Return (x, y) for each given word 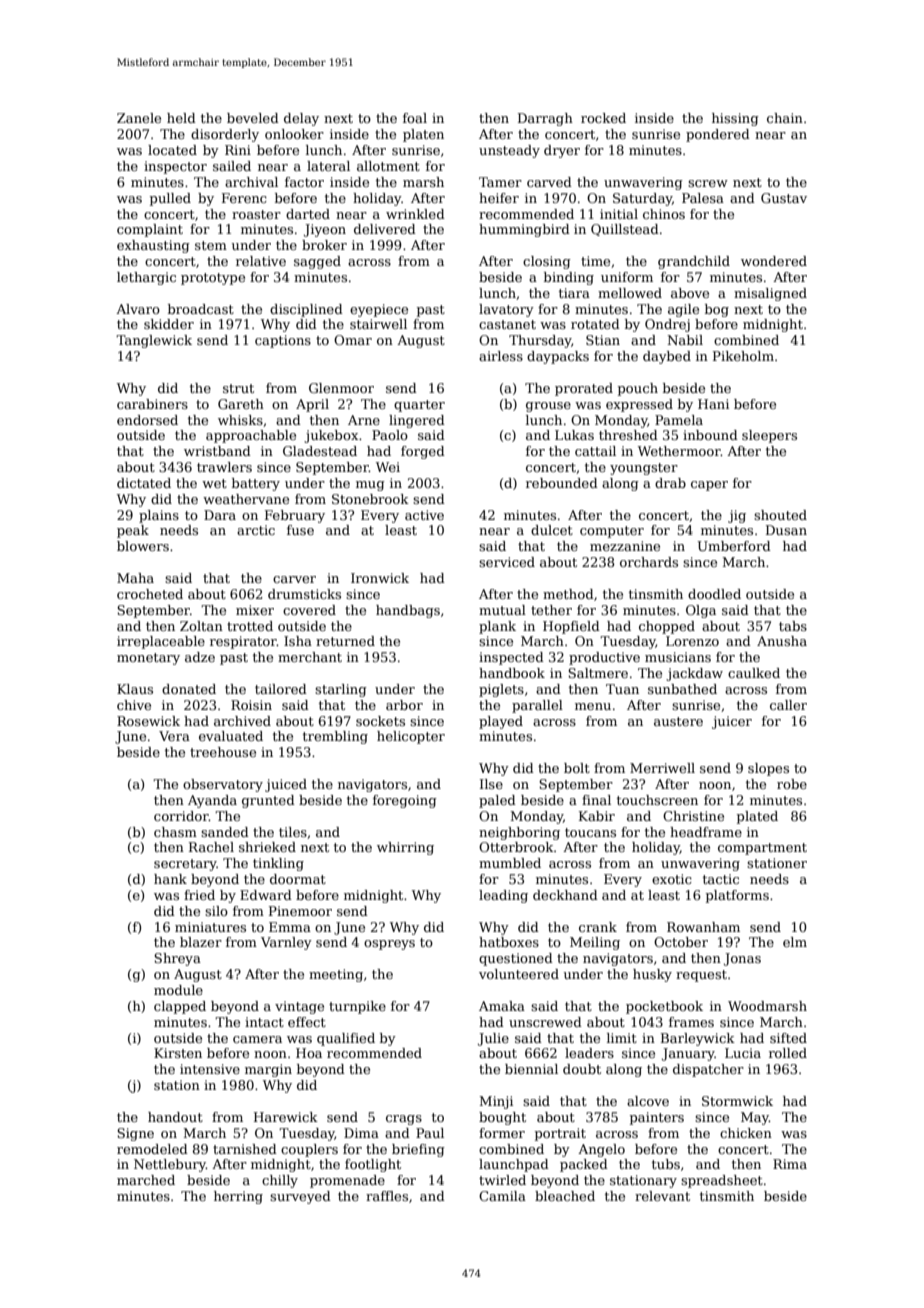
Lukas (574, 435)
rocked (603, 118)
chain (785, 118)
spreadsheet (722, 1181)
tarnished (245, 1149)
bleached (565, 1196)
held (181, 118)
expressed (639, 405)
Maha (135, 578)
